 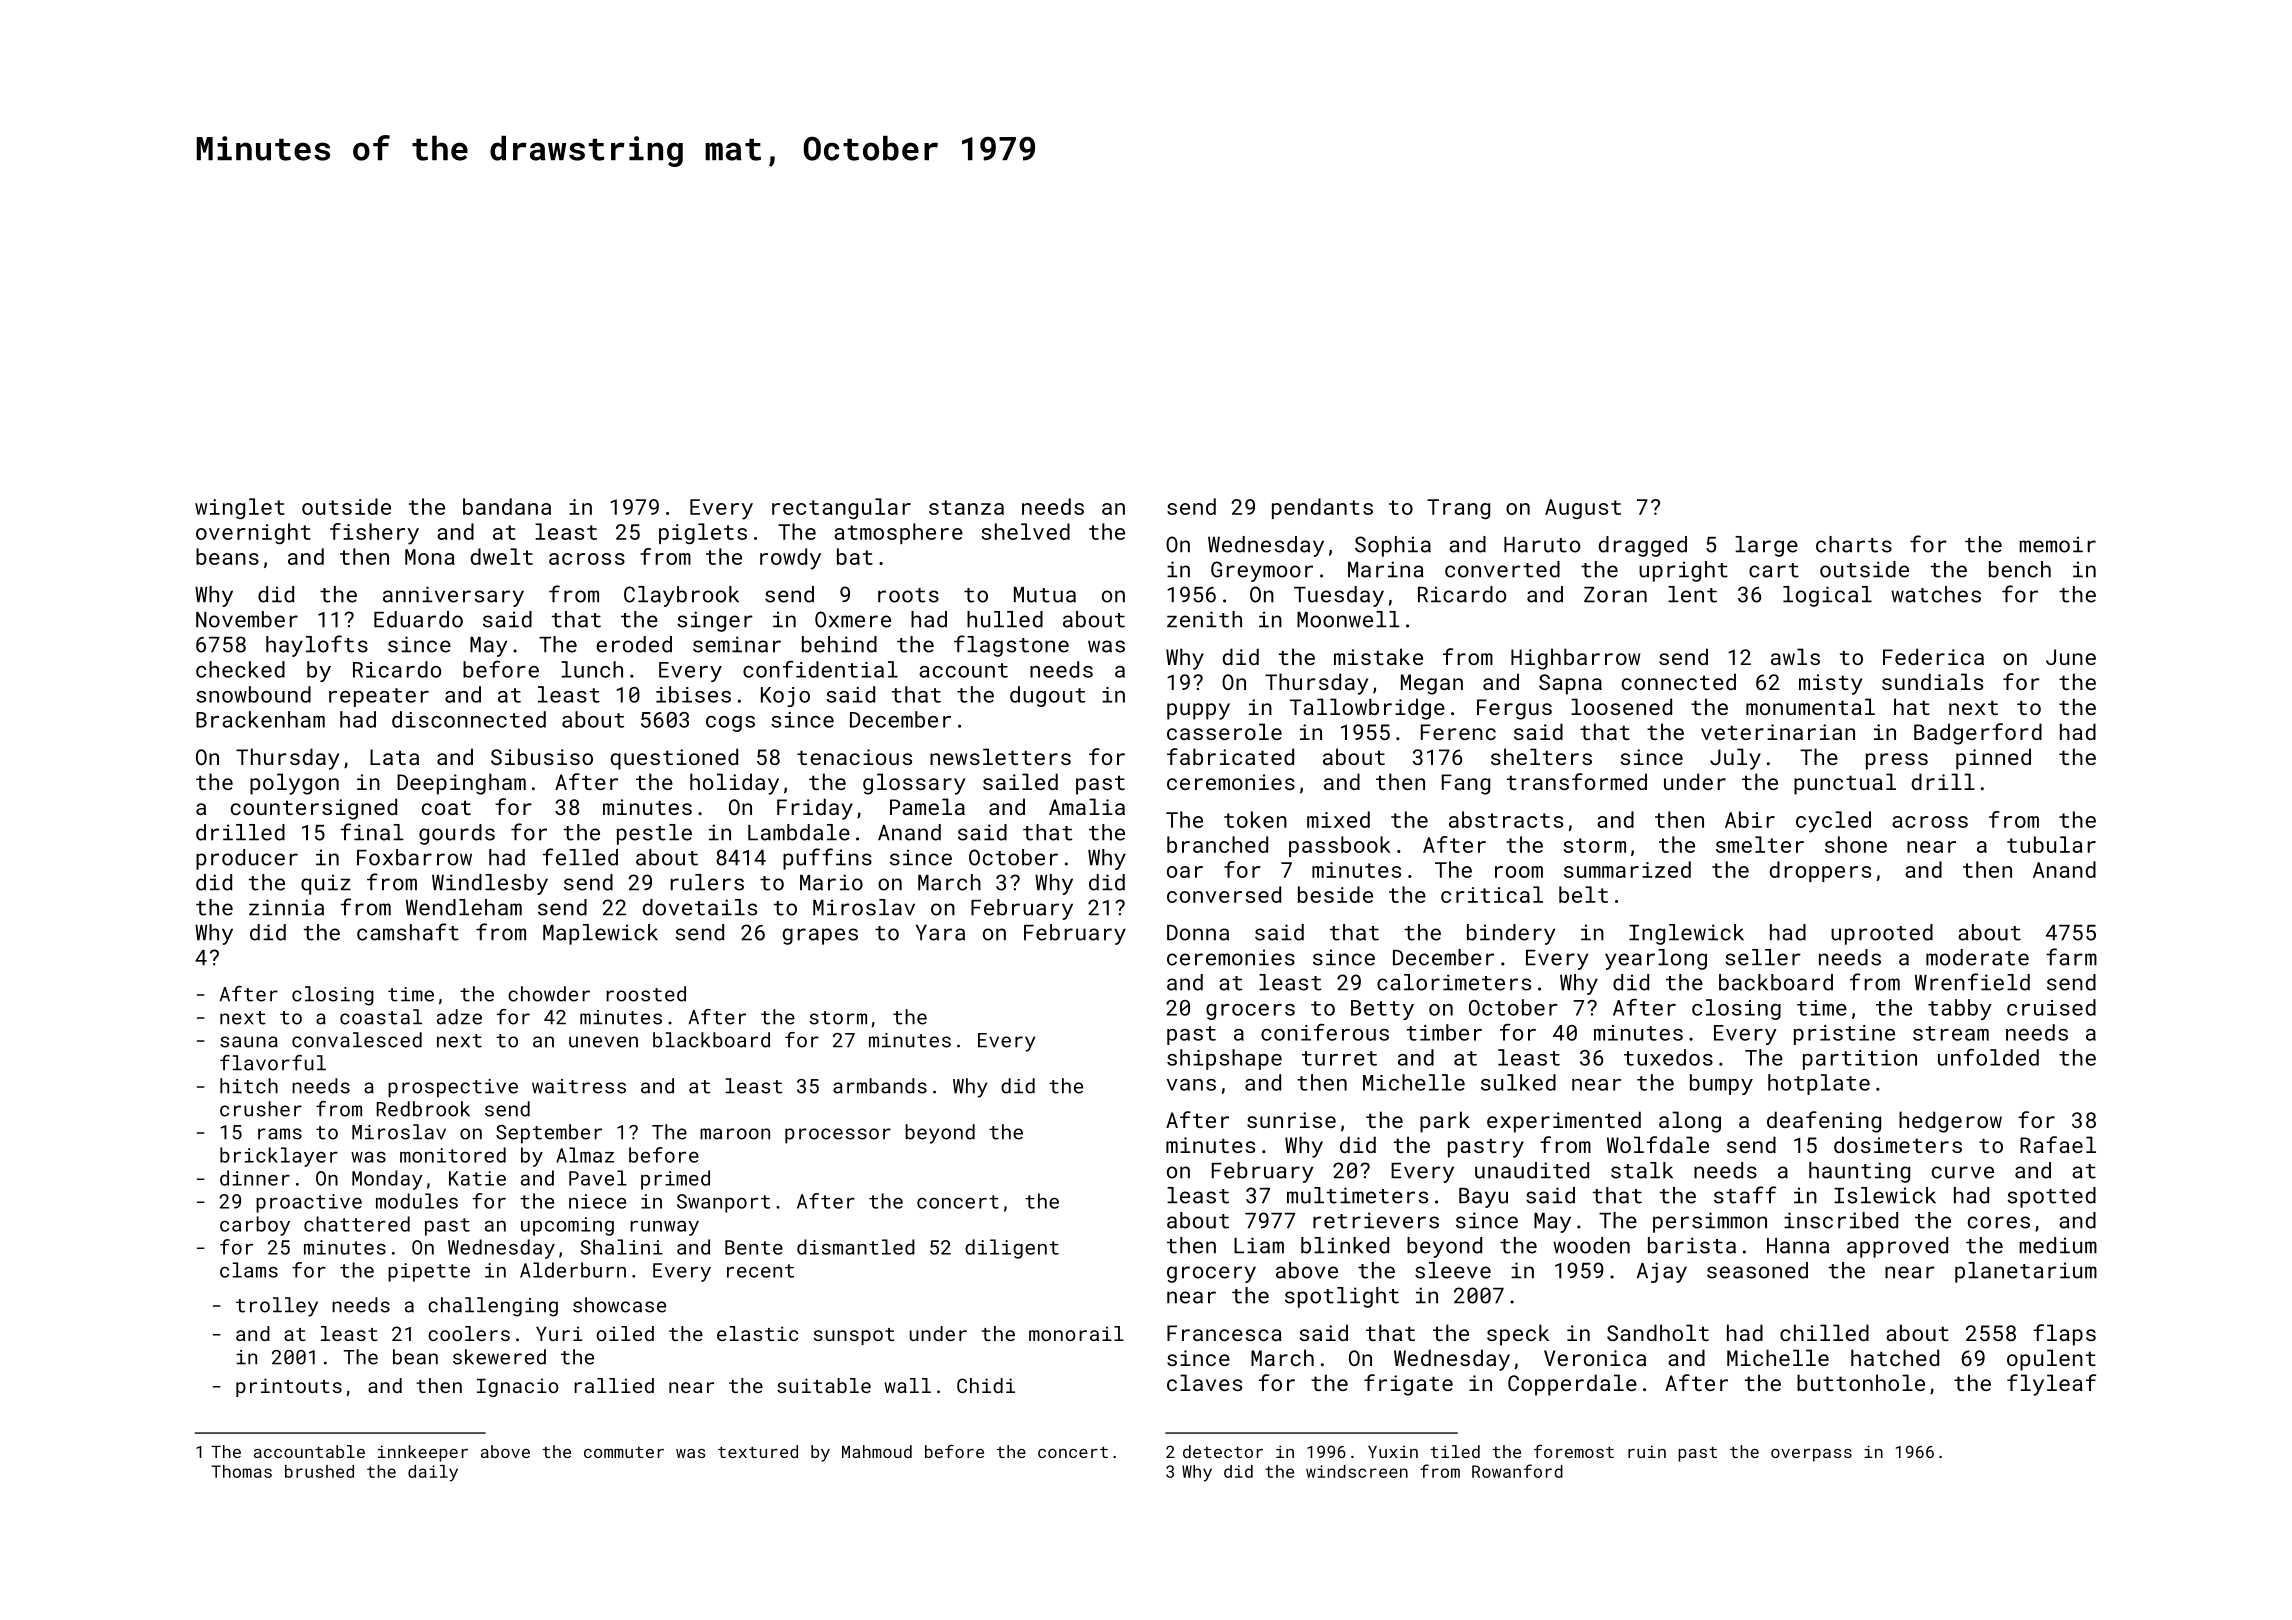 What do you see at coordinates (1224, 1059) in the document?
I see `shipshape` at bounding box center [1224, 1059].
